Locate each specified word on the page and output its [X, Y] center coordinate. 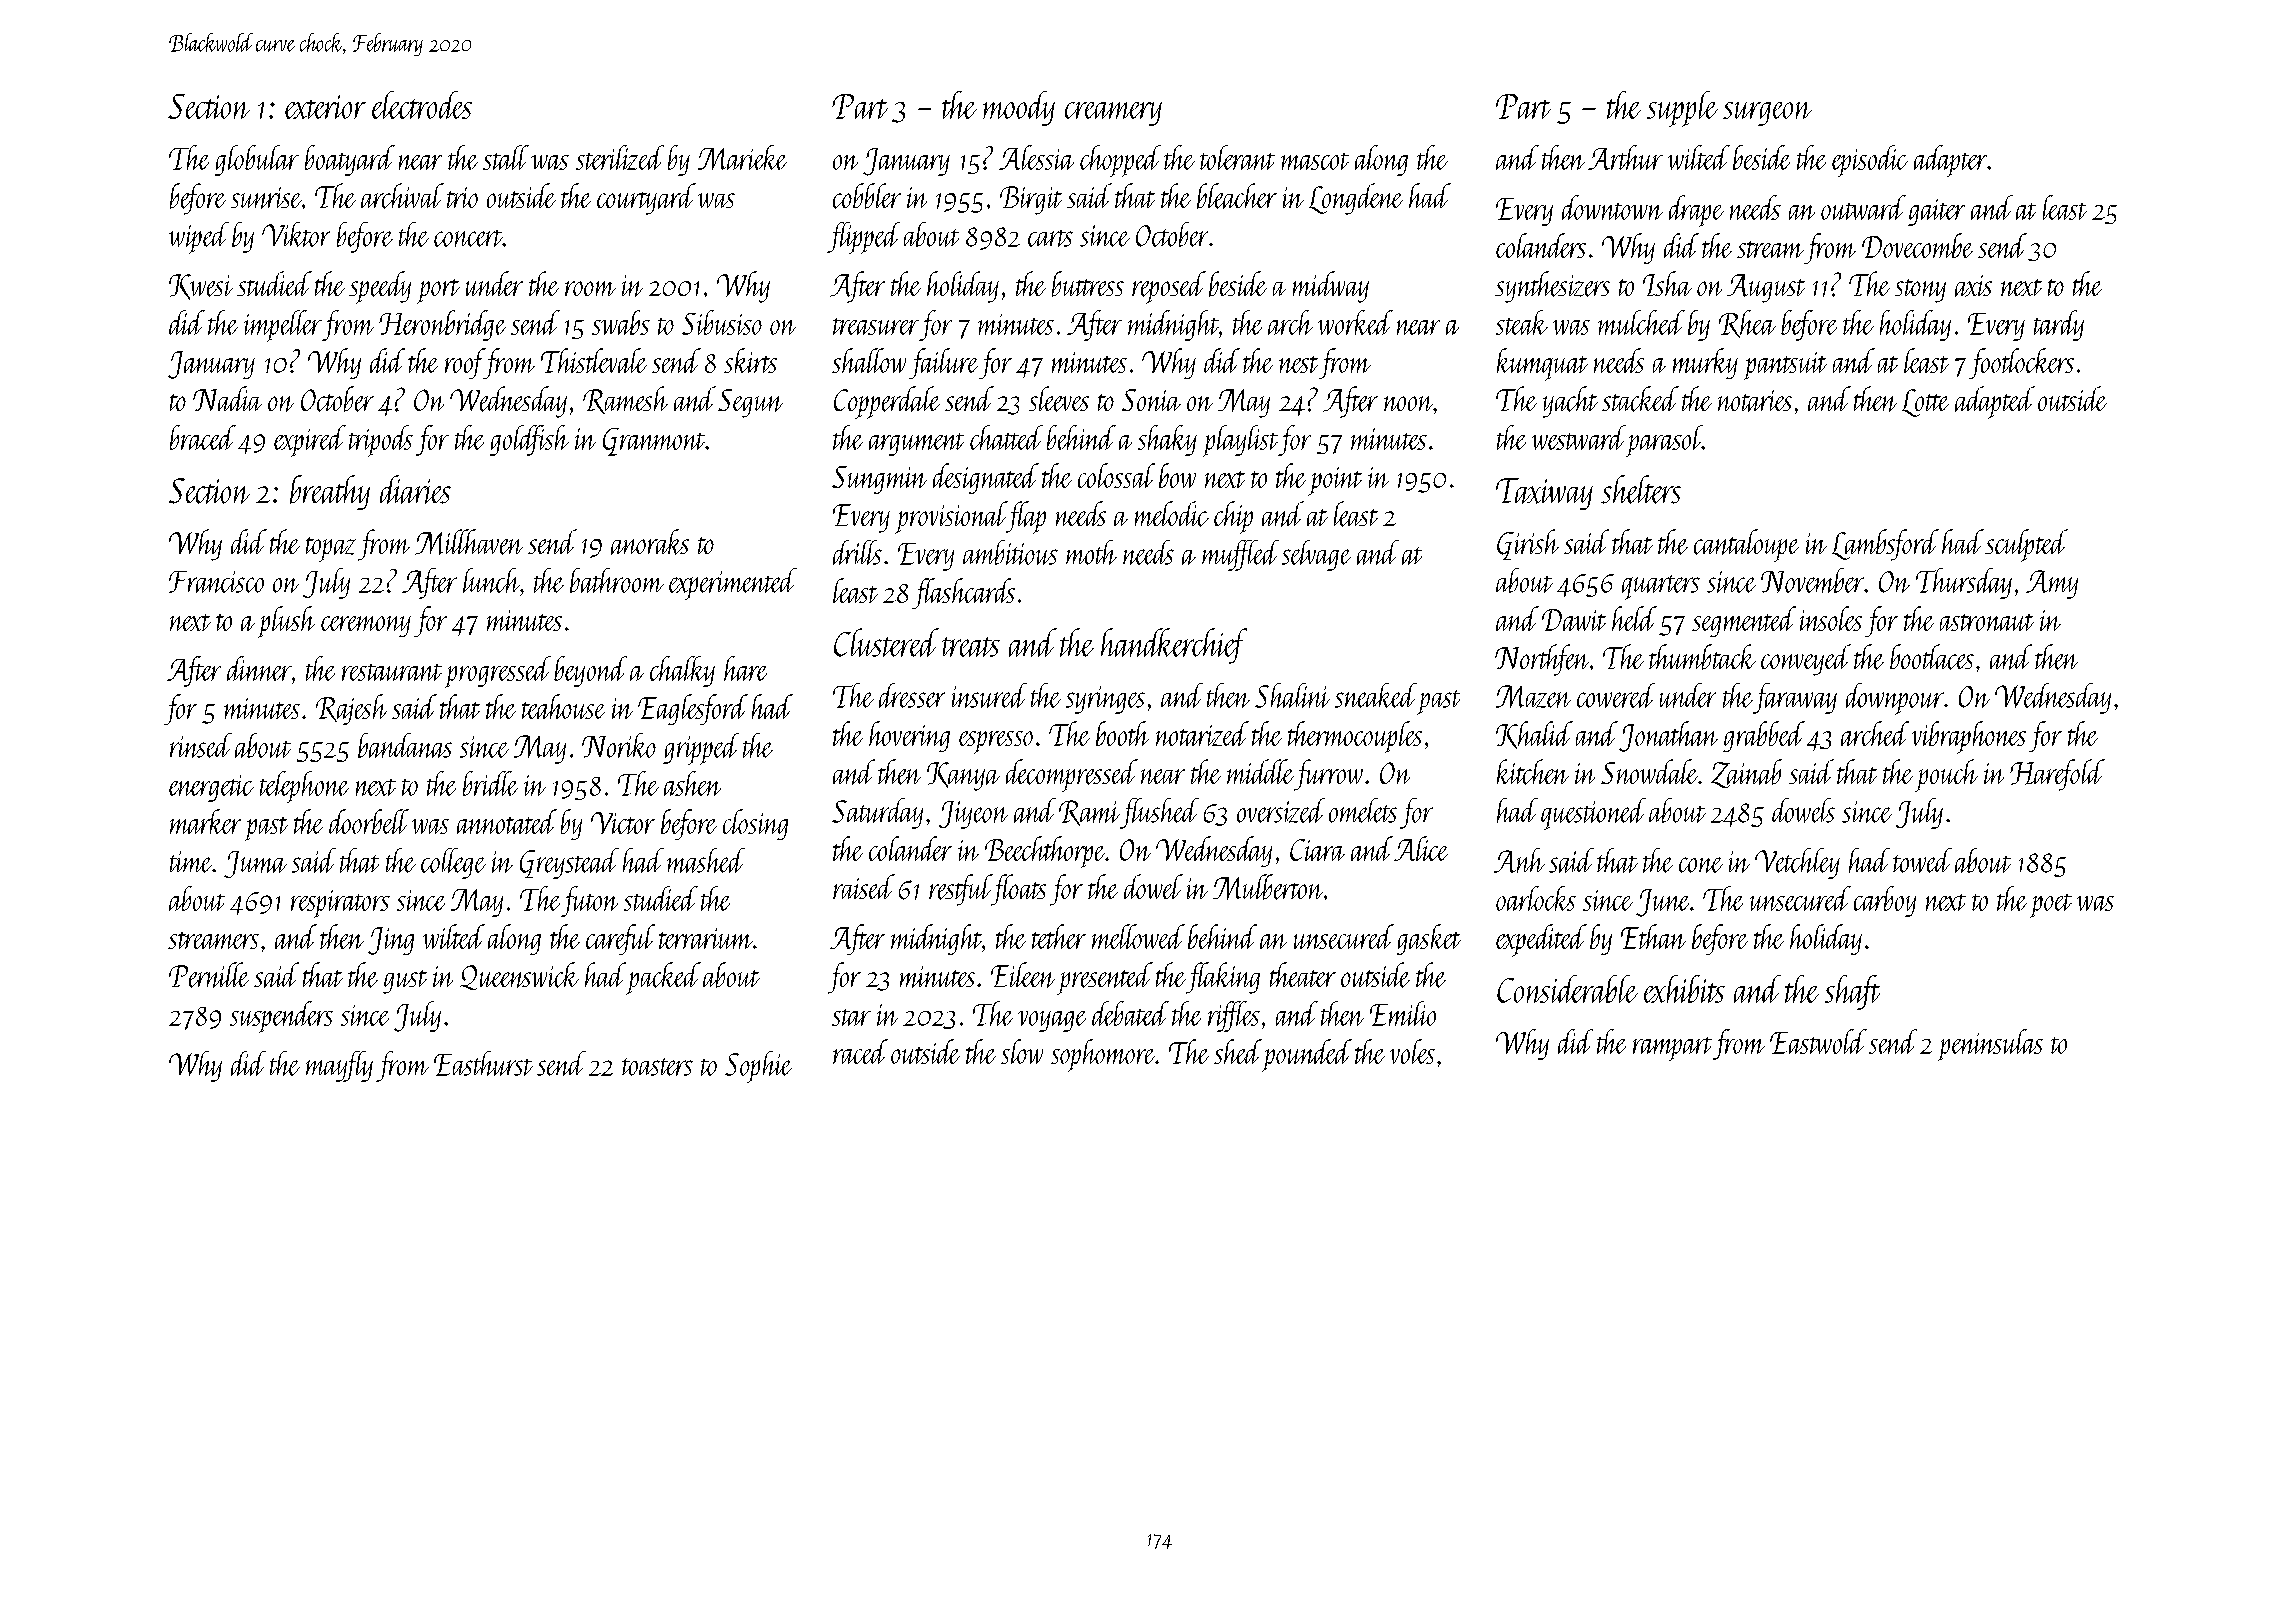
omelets [1363, 810]
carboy [1885, 901]
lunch [491, 580]
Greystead [569, 863]
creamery [1113, 114]
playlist [1240, 441]
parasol [1664, 441]
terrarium [706, 938]
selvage [1316, 555]
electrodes [422, 105]
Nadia [227, 398]
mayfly [339, 1066]
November [1812, 580]
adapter [1950, 161]
